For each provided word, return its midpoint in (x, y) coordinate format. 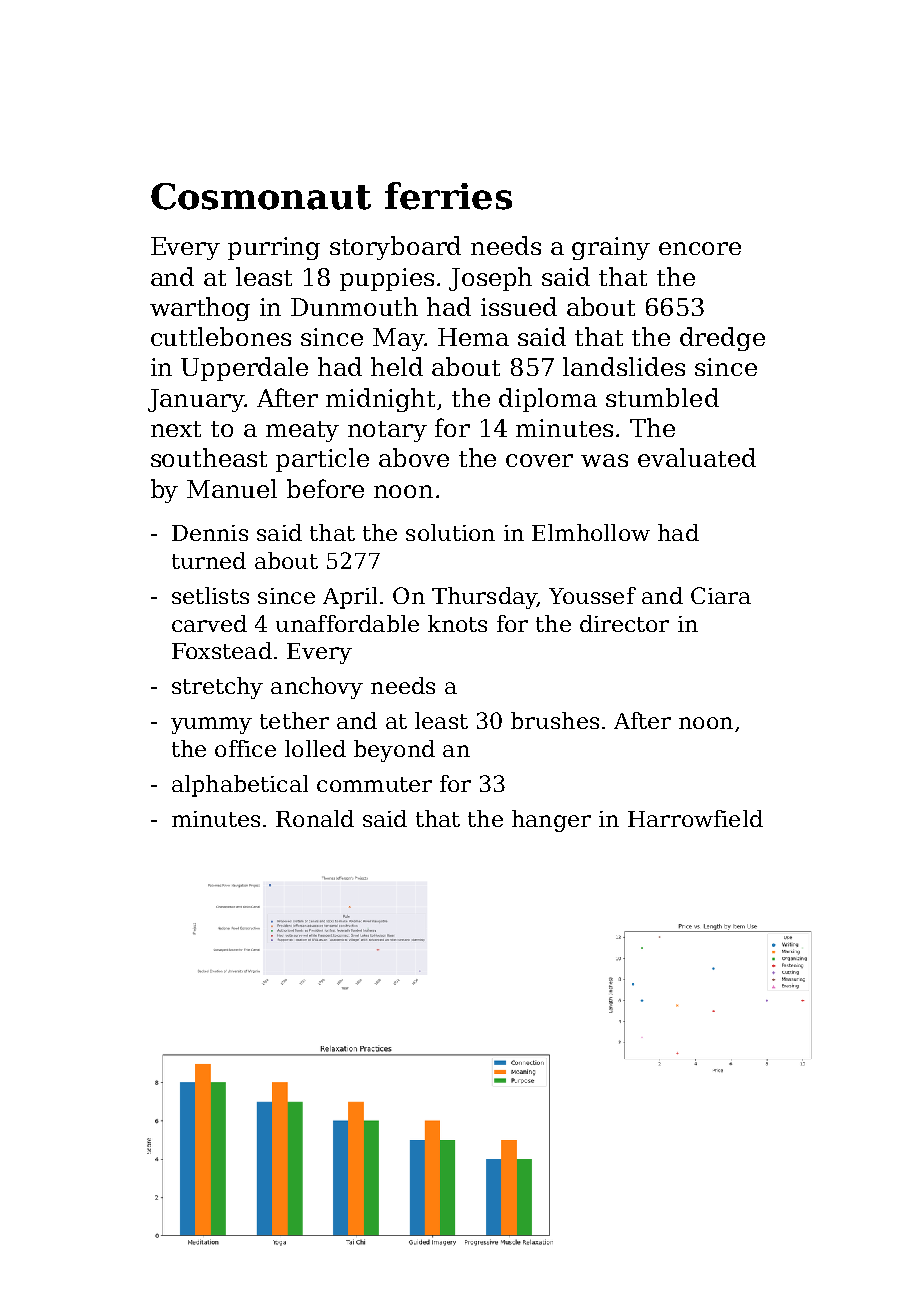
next (176, 429)
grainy (611, 248)
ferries (448, 196)
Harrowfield (695, 818)
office (245, 748)
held (397, 366)
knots (457, 623)
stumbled (662, 397)
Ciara (721, 595)
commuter (374, 784)
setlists (210, 595)
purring (274, 248)
